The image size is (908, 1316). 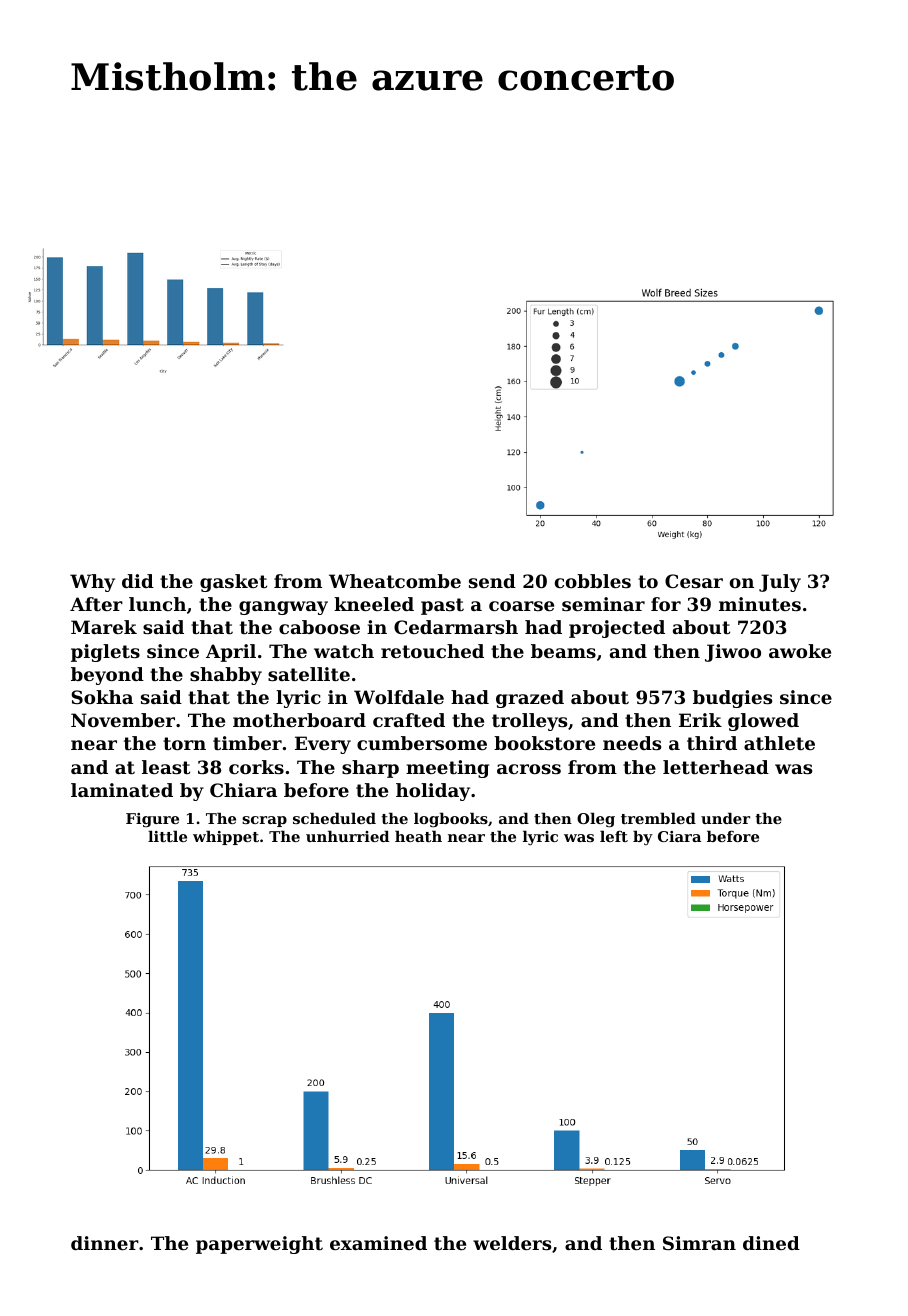 I want to click on Erik, so click(x=700, y=720).
